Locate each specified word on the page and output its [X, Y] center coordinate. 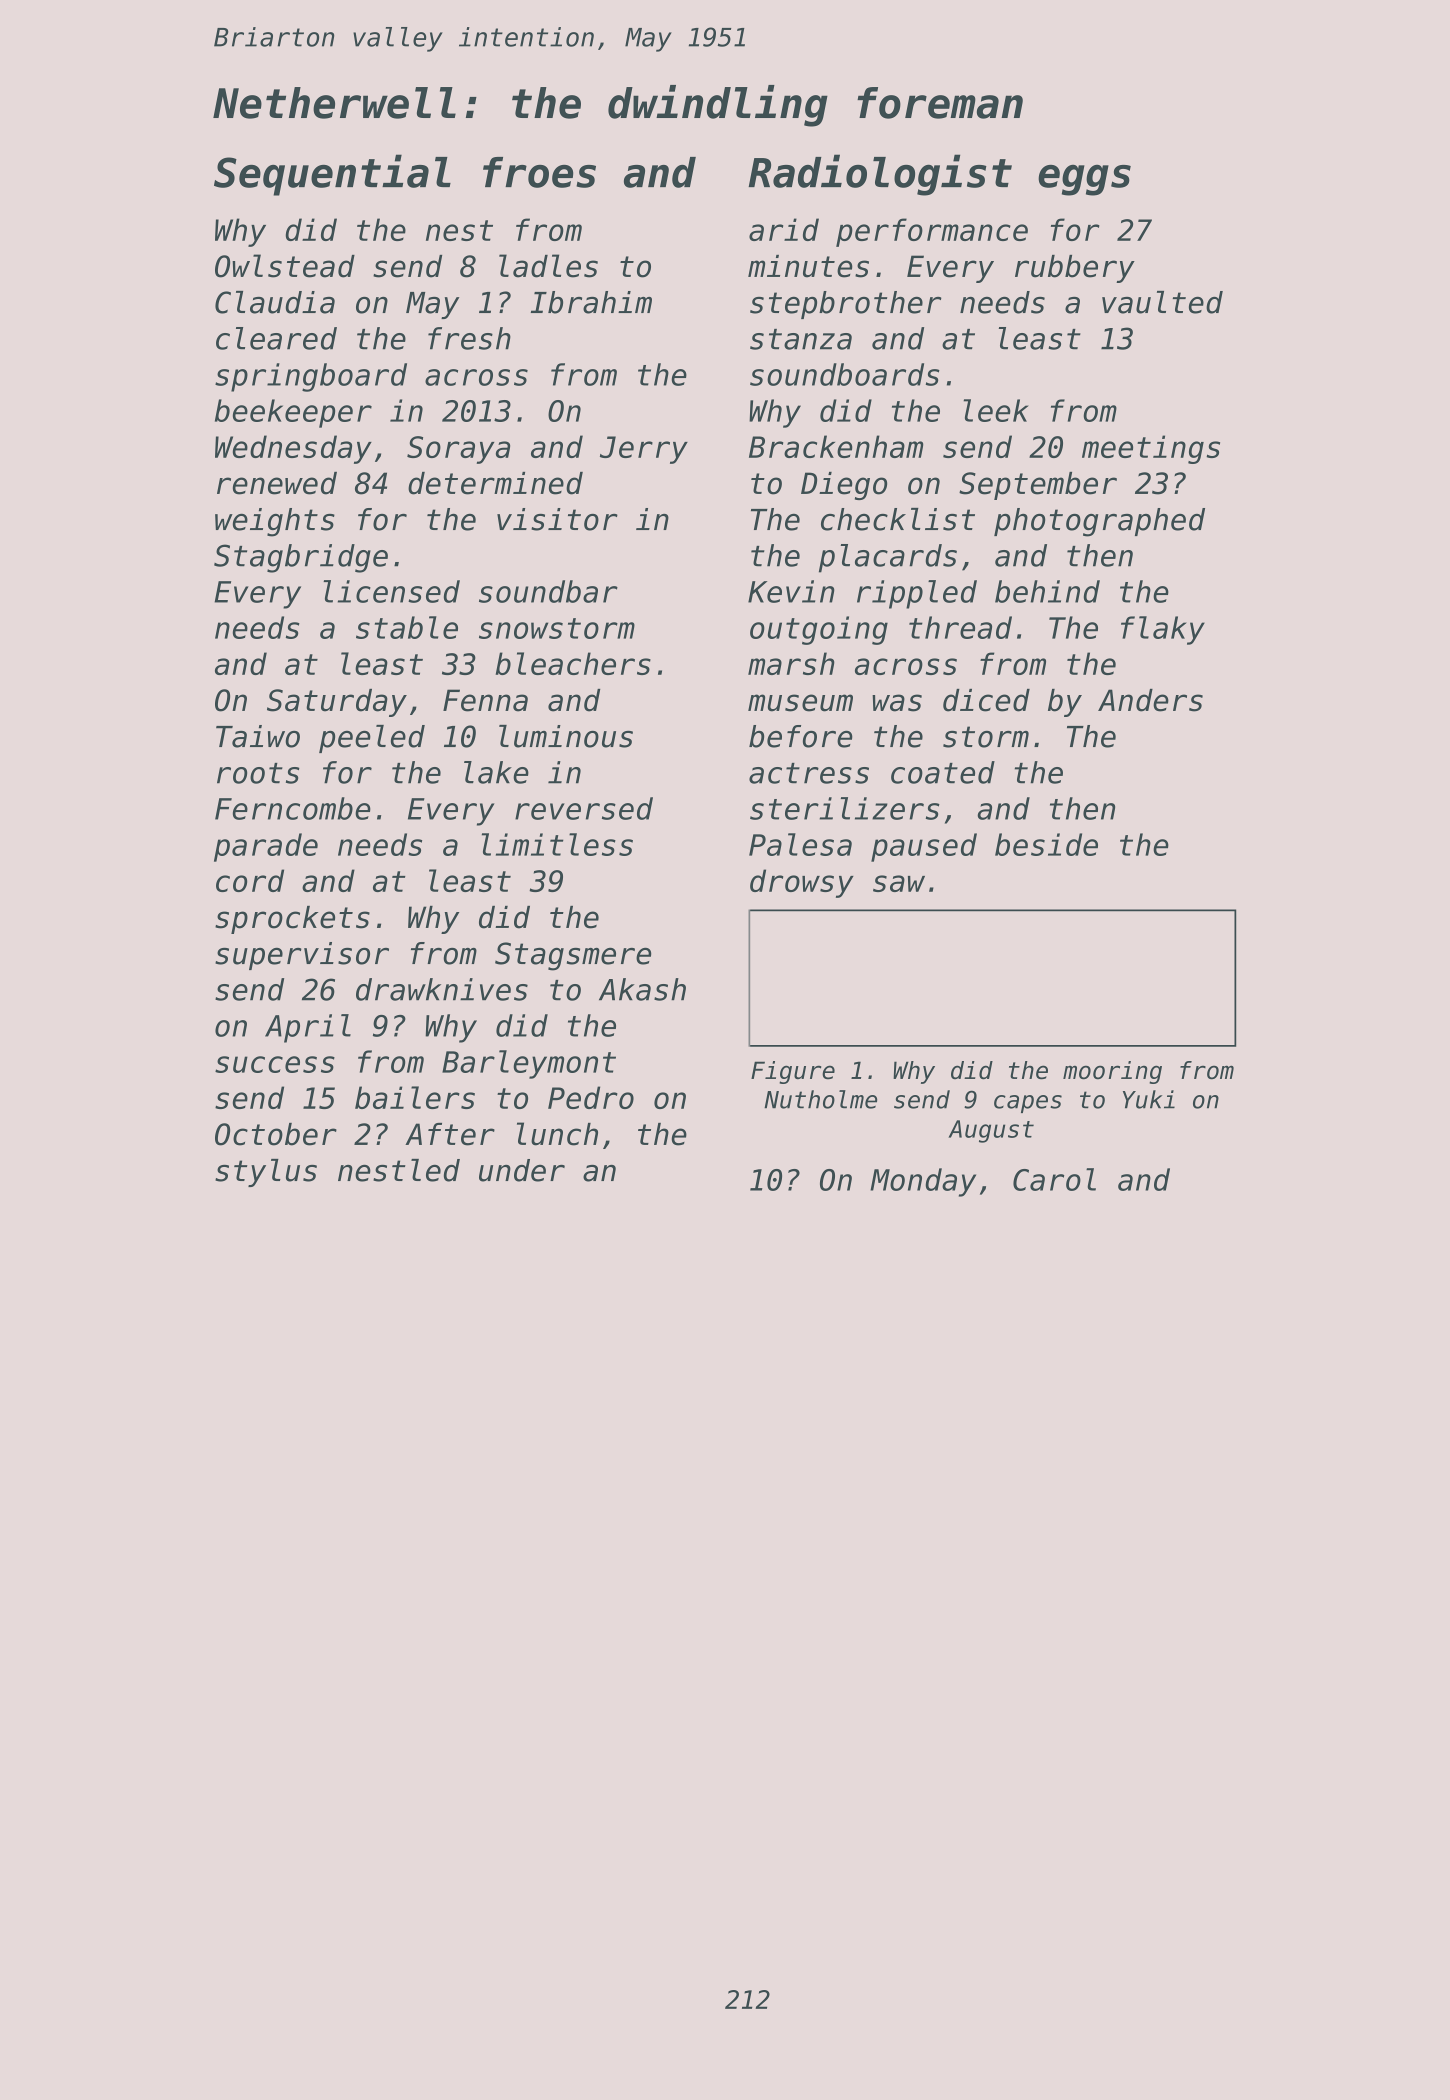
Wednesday [293, 449]
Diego [844, 486]
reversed [584, 808]
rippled [917, 594]
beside [1046, 844]
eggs [1084, 180]
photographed [1099, 522]
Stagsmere [573, 956]
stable [407, 627]
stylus [266, 1173]
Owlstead [285, 266]
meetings [1151, 449]
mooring [1112, 1072]
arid [784, 229]
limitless [557, 844]
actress [809, 773]
